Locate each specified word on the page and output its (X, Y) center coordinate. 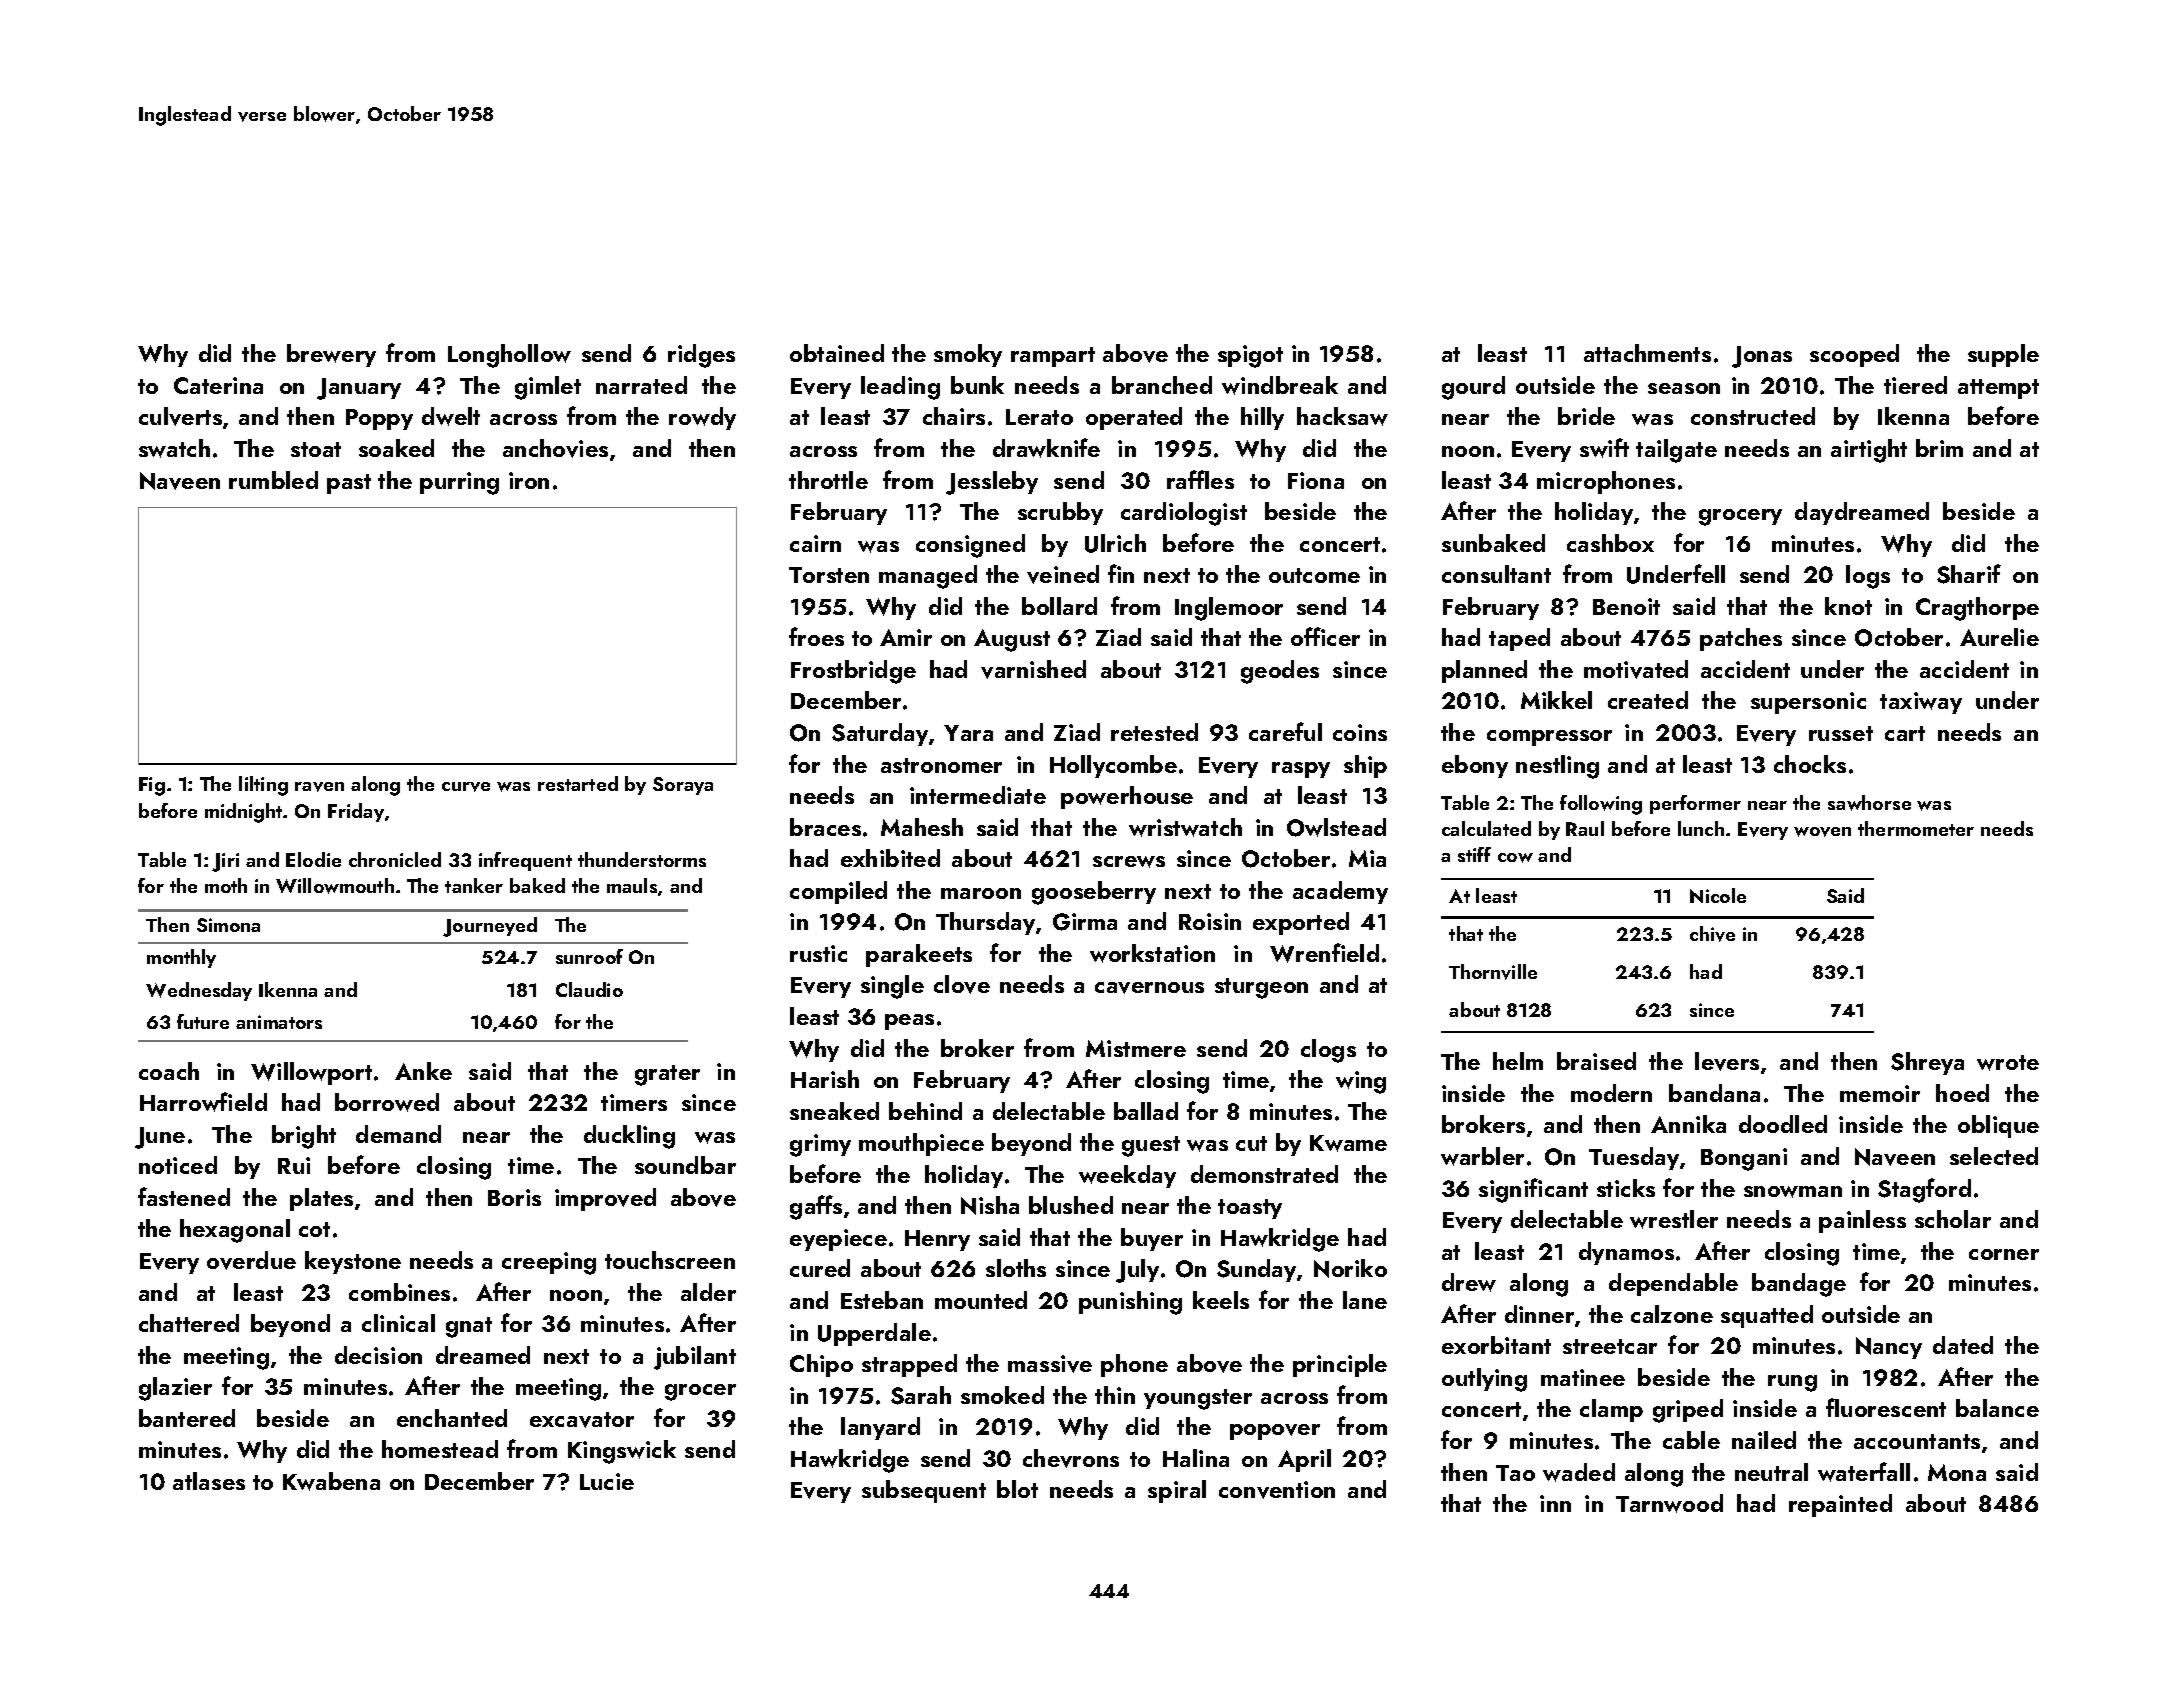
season (1684, 388)
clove (962, 984)
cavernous (1149, 988)
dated (1963, 1345)
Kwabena (331, 1481)
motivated (1636, 669)
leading (900, 388)
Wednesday (199, 991)
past (349, 484)
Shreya (1927, 1063)
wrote (2008, 1063)
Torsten (829, 575)
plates (321, 1199)
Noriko (1350, 1268)
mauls (632, 885)
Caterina (218, 385)
